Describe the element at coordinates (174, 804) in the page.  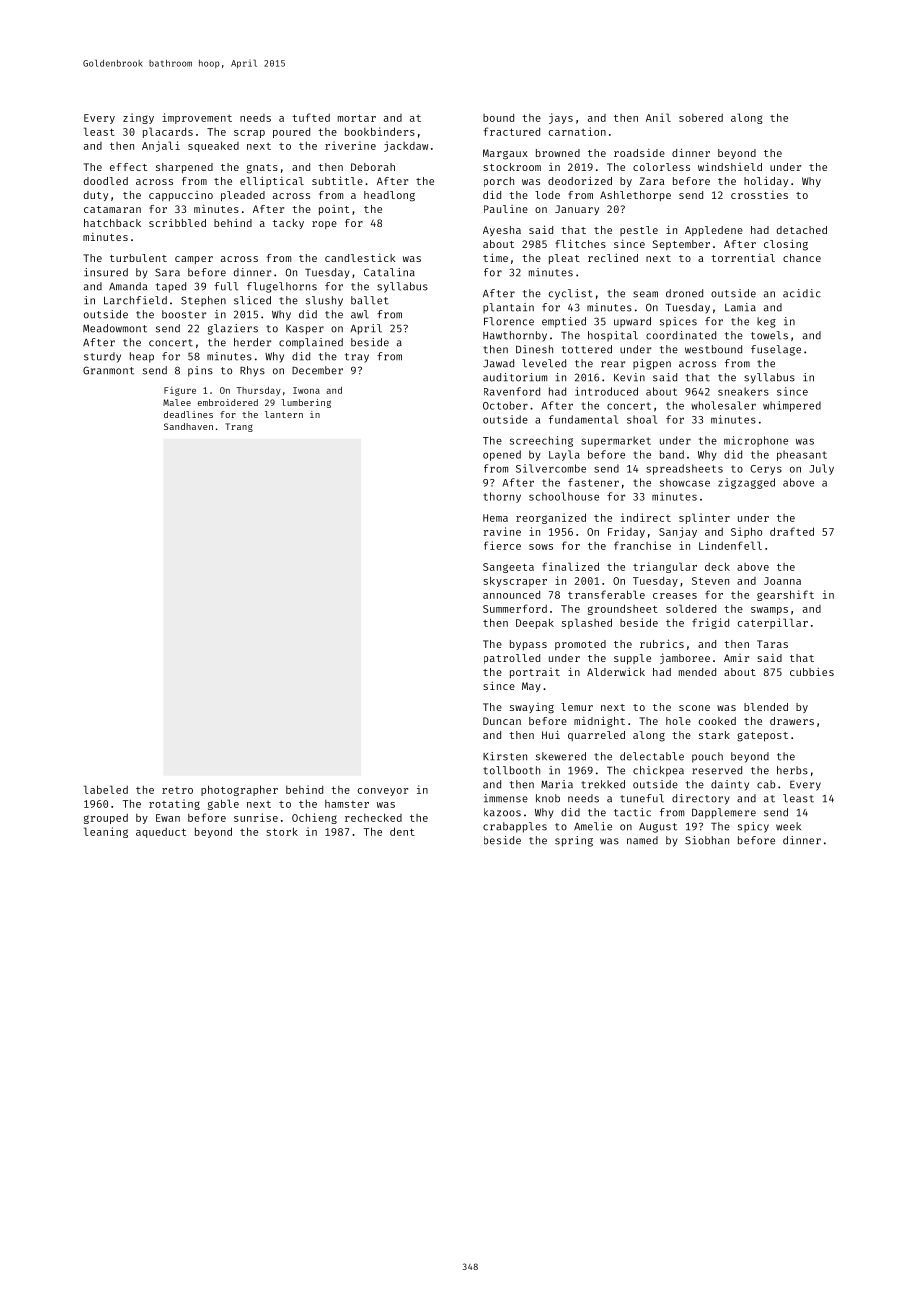
I see `rotating` at that location.
